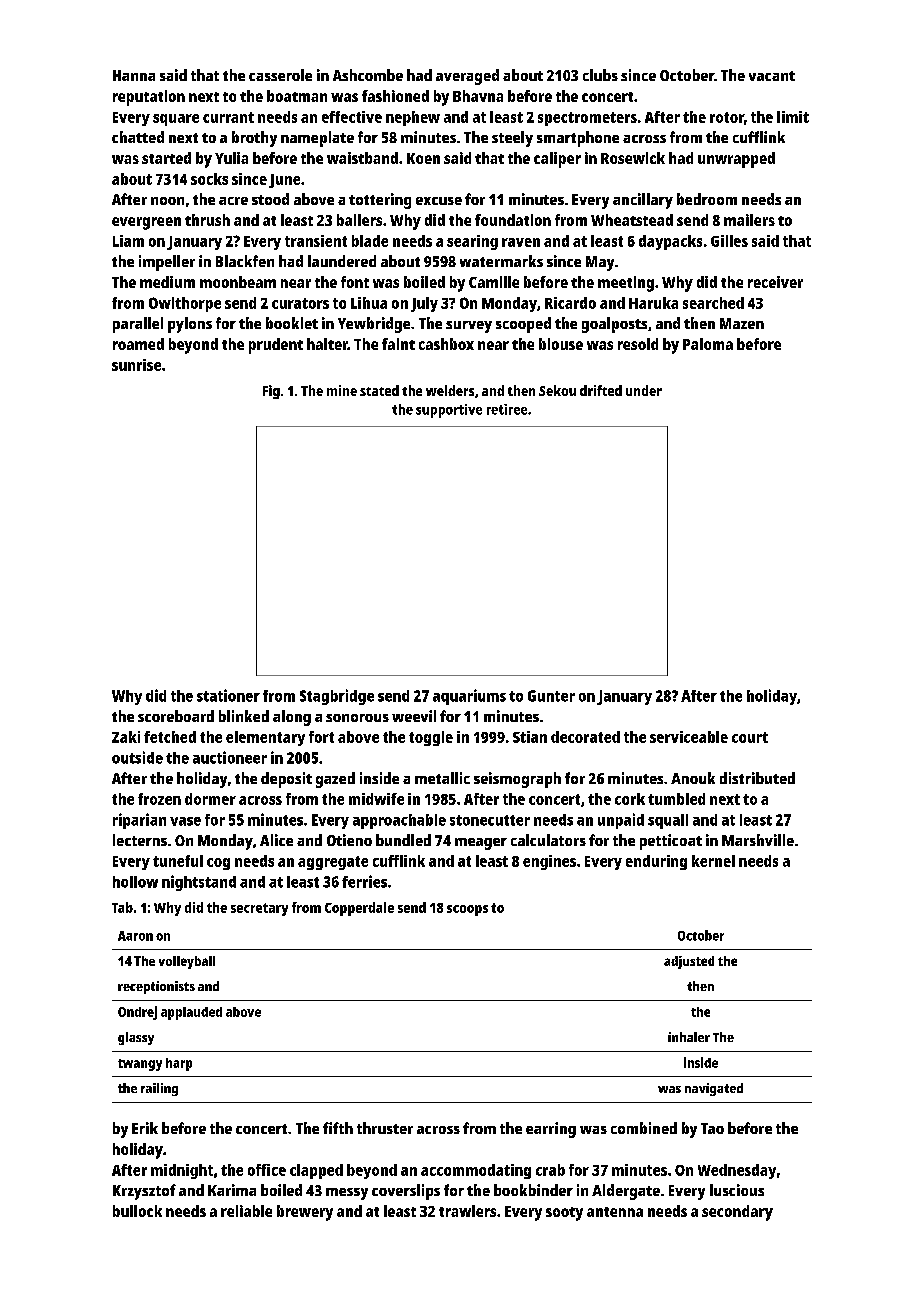 This screenshot has height=1308, width=924. I want to click on Alice, so click(276, 840).
